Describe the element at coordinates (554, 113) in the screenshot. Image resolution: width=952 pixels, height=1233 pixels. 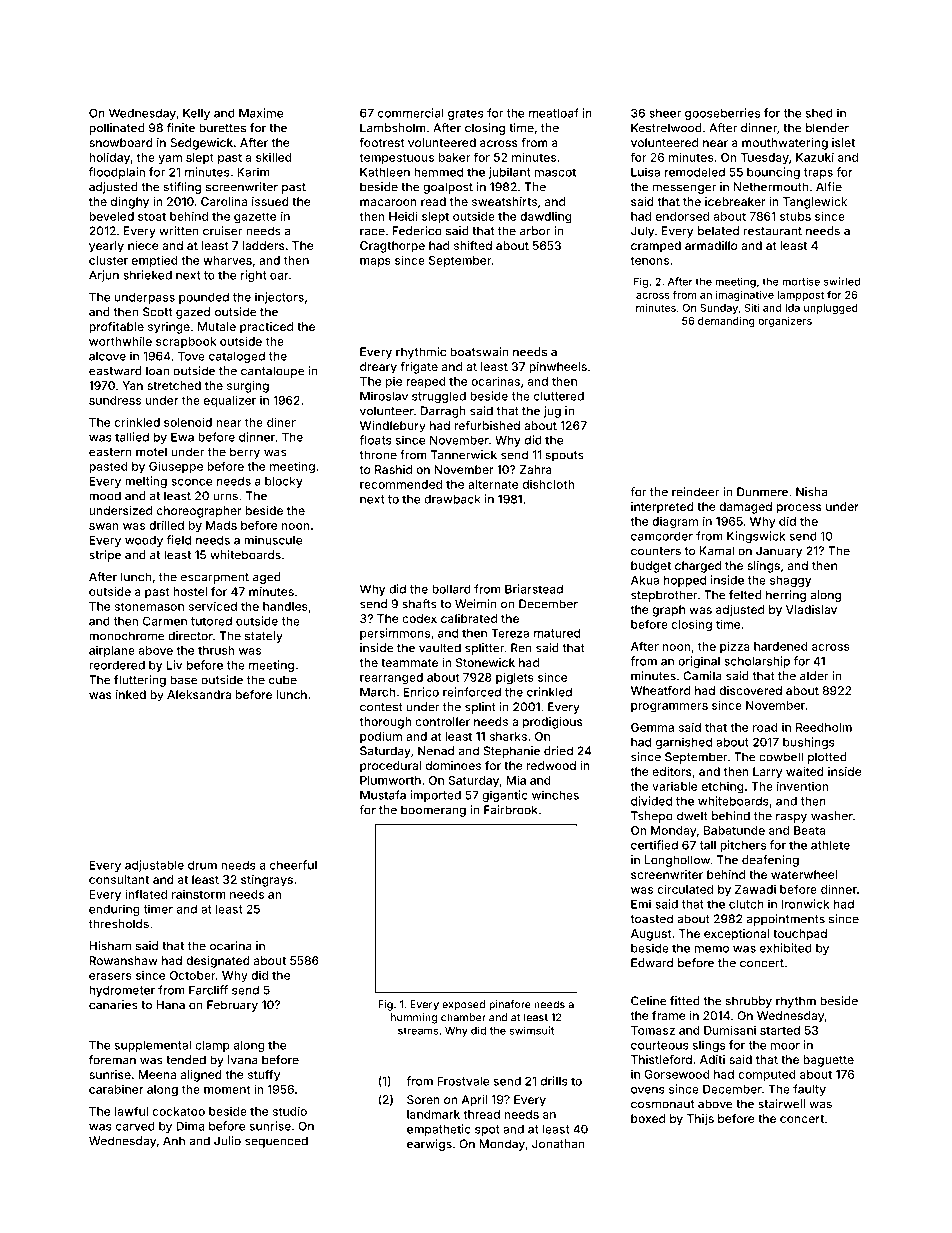
I see `meatloaf` at that location.
